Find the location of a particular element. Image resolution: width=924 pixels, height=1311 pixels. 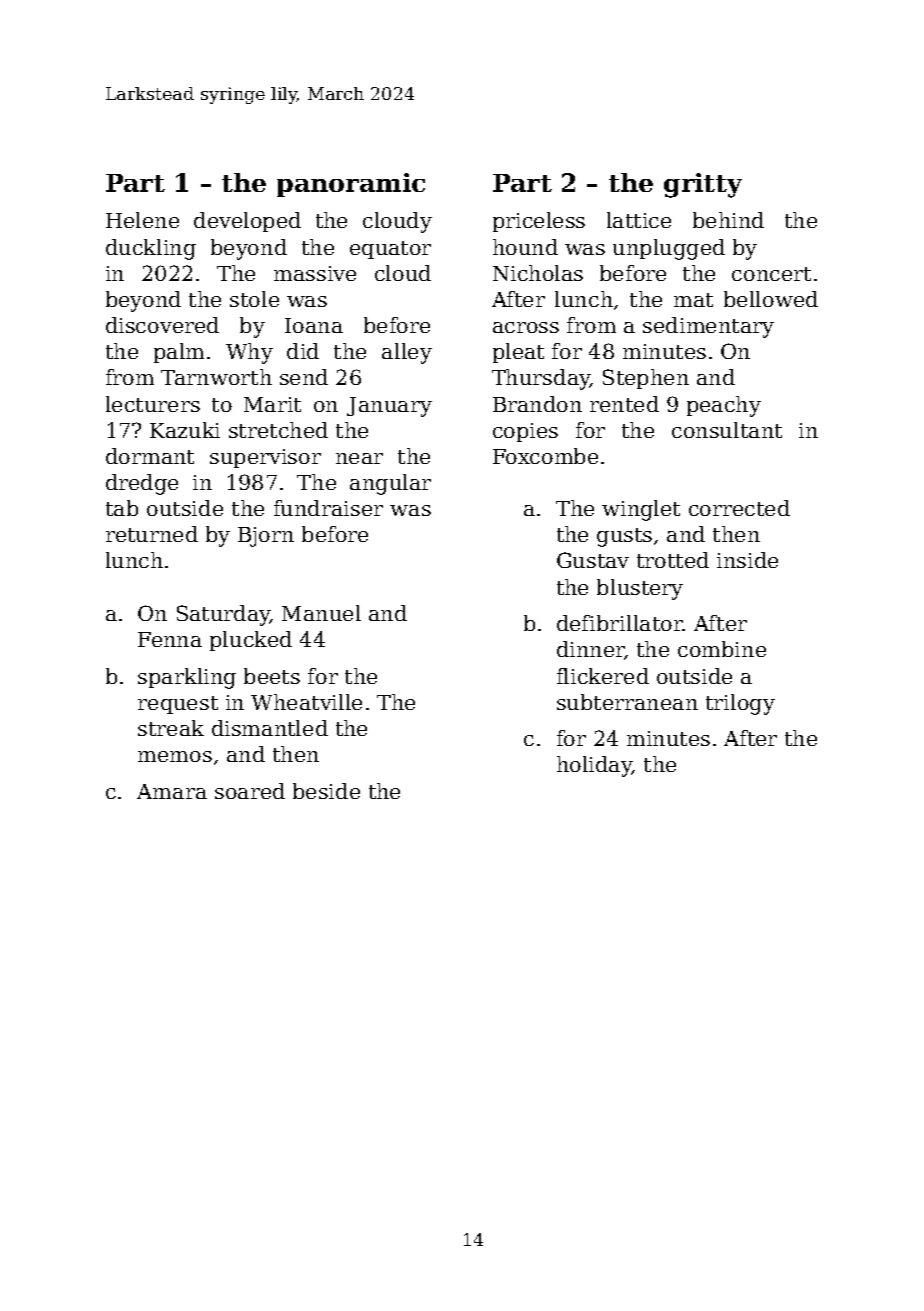

peachy is located at coordinates (724, 406).
